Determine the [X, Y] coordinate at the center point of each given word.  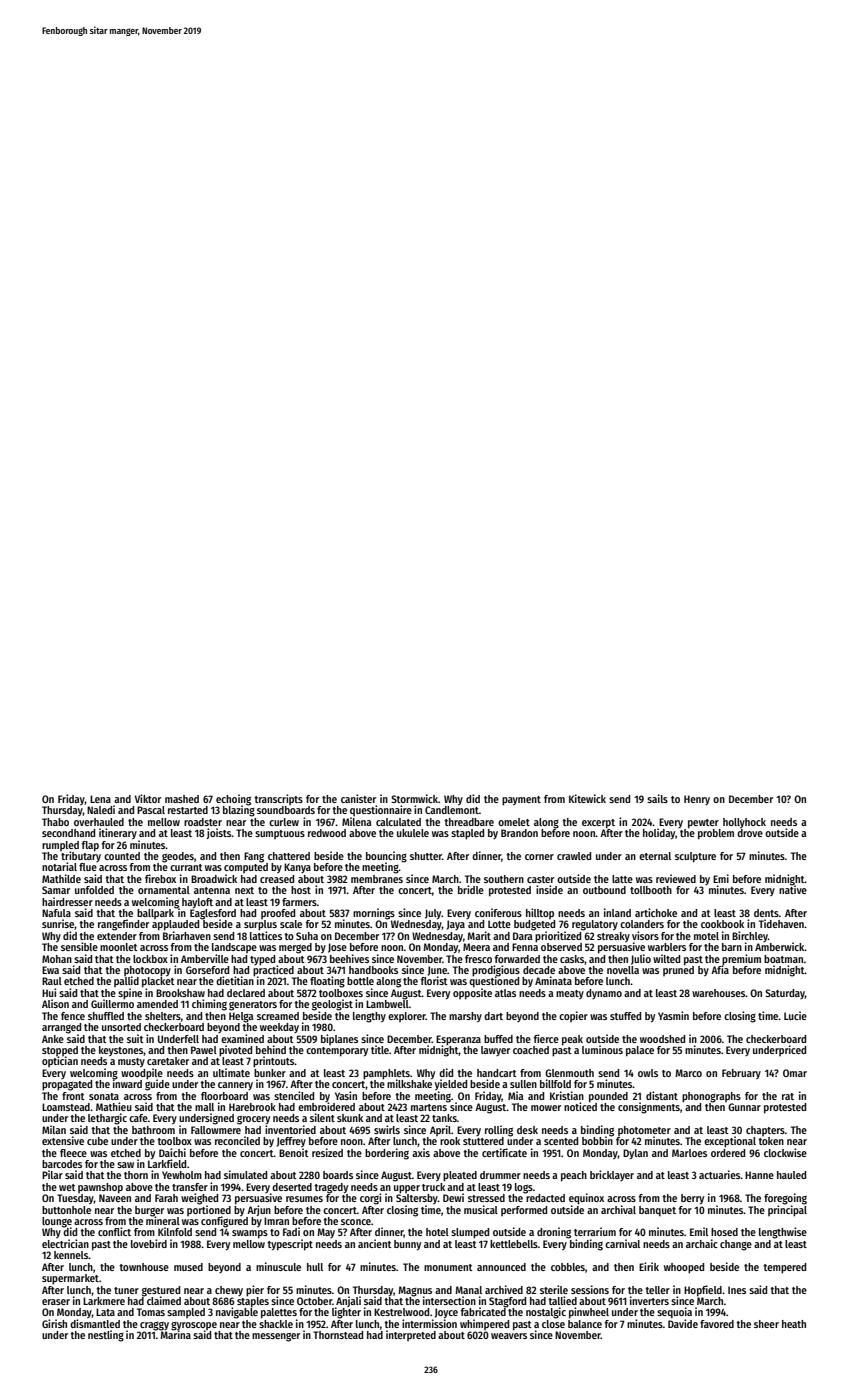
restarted [188, 810]
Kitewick [587, 798]
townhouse [144, 1267]
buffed [498, 1039]
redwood [327, 833]
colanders [642, 924]
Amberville [205, 958]
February [741, 1074]
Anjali [348, 1302]
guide [157, 1085]
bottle [360, 981]
